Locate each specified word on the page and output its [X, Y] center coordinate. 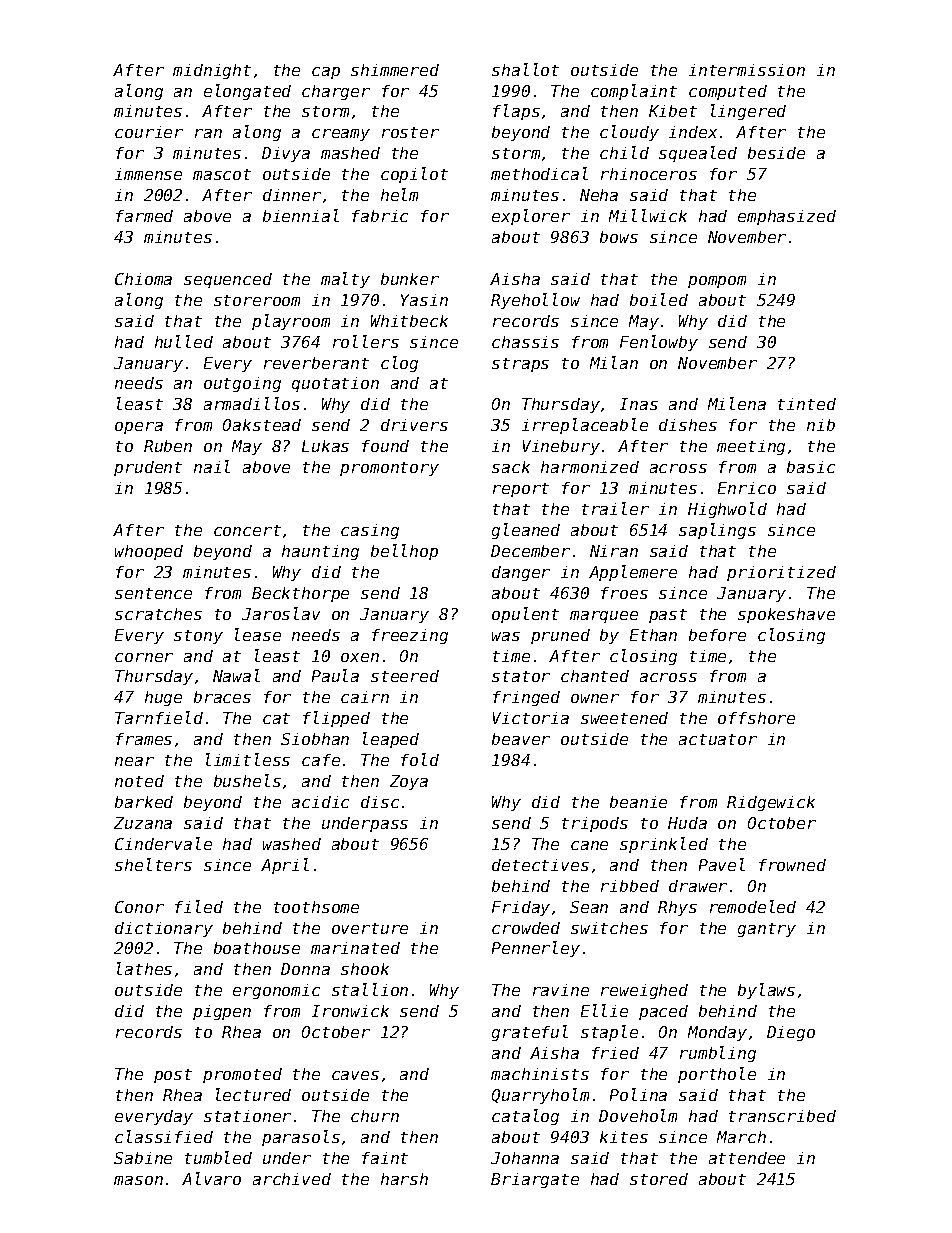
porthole [717, 1075]
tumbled [218, 1157]
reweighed [644, 991]
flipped [336, 719]
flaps [516, 112]
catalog [525, 1117]
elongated [247, 92]
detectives [540, 865]
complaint [634, 92]
